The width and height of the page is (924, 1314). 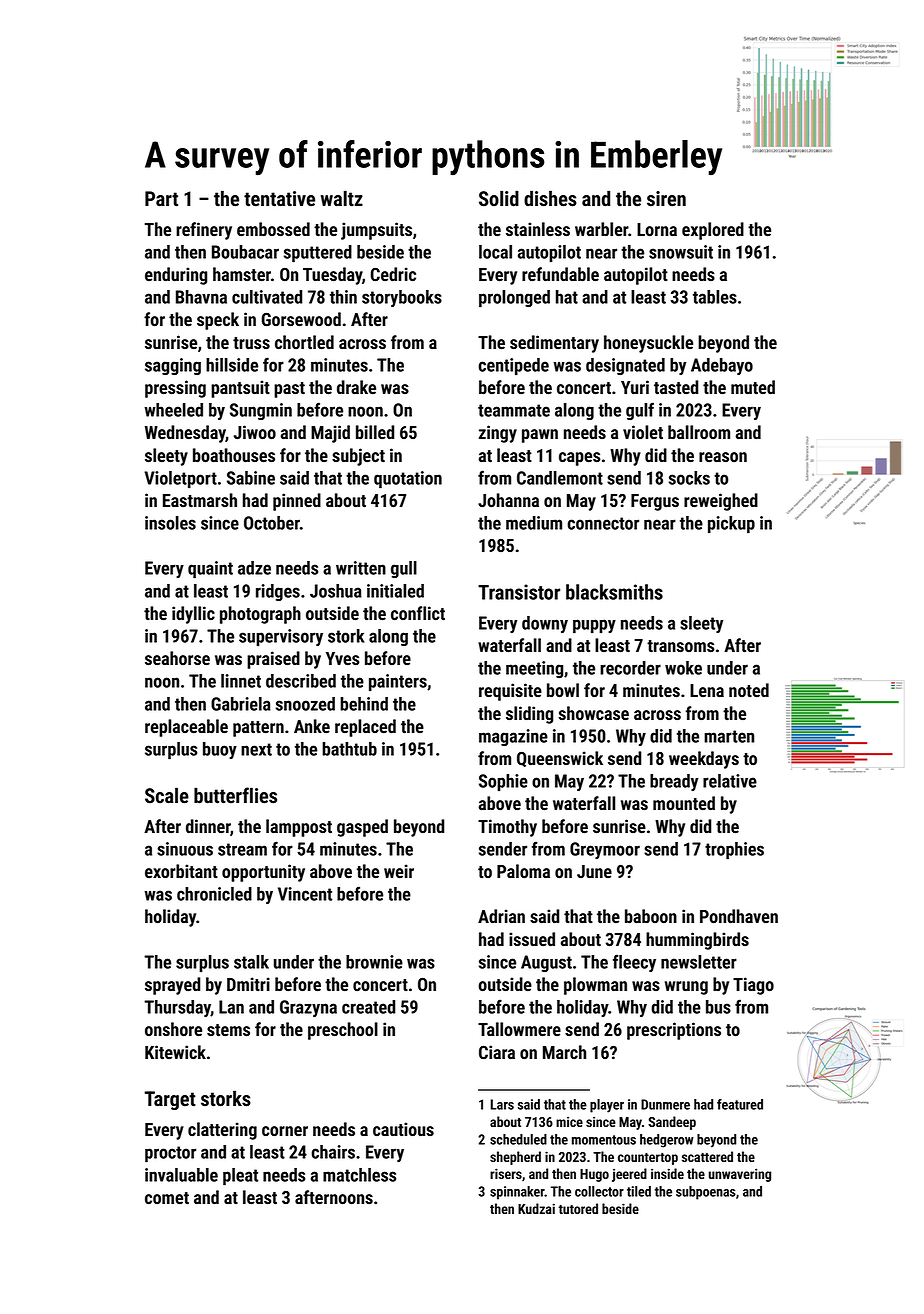 What do you see at coordinates (297, 502) in the page?
I see `pinned` at bounding box center [297, 502].
